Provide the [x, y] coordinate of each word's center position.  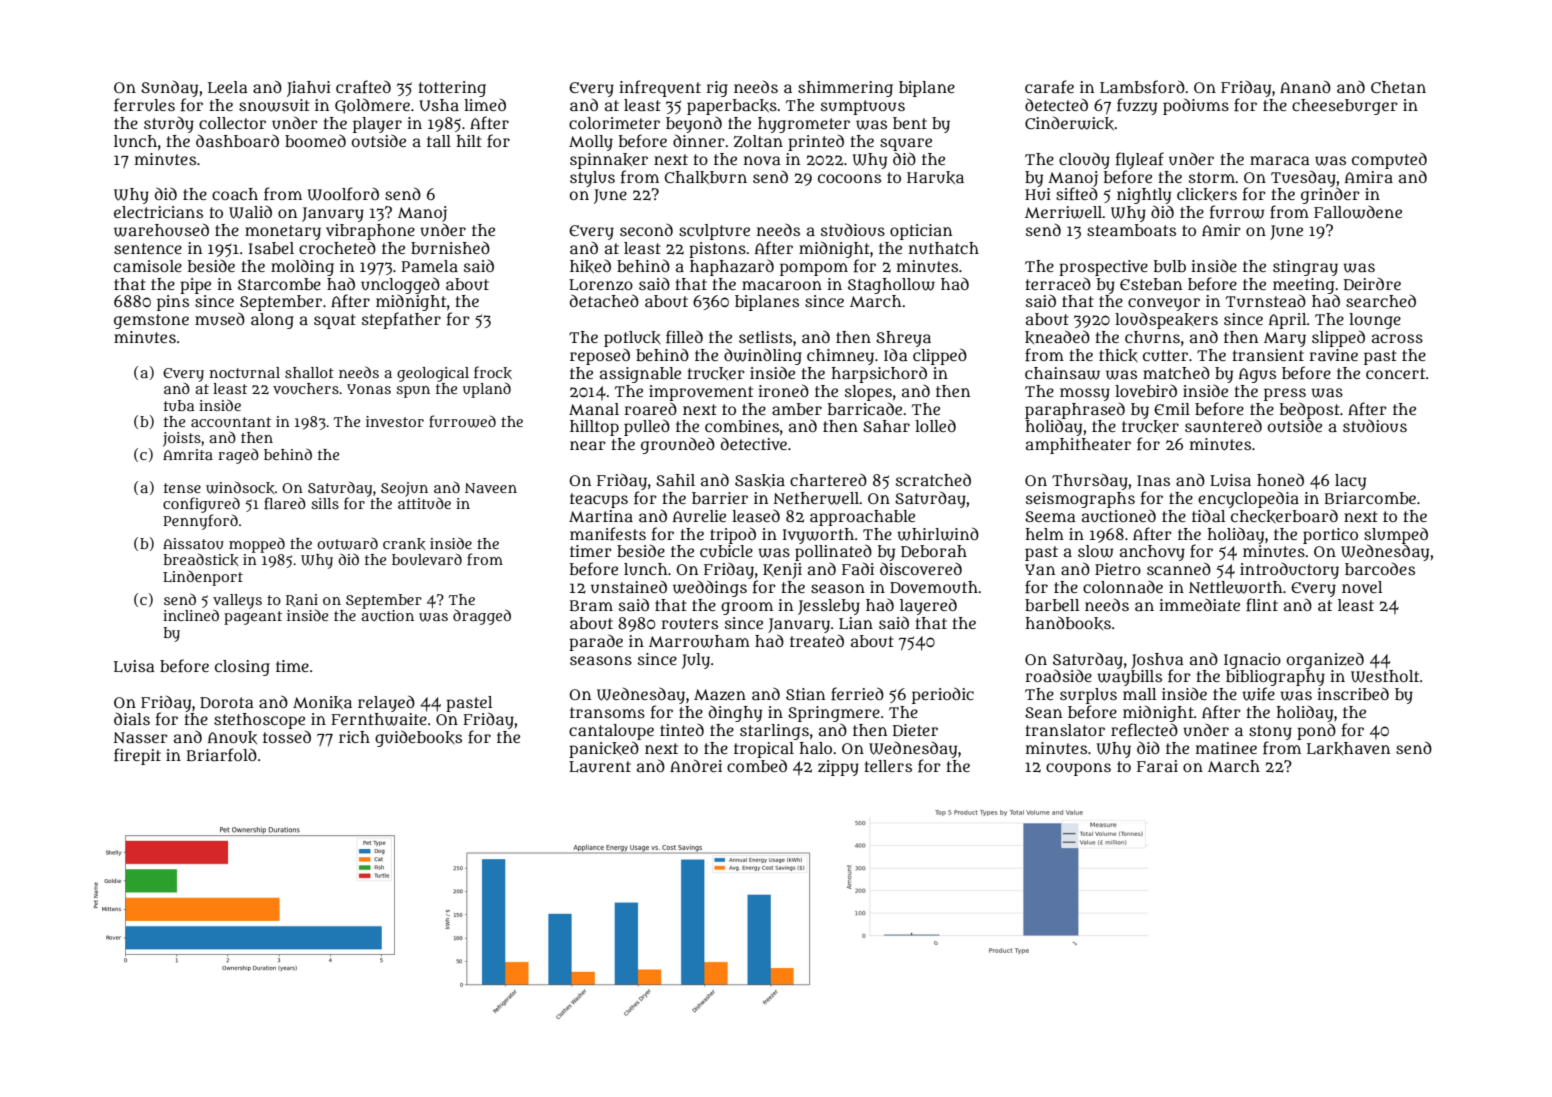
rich [354, 737]
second [646, 229]
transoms [607, 712]
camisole [148, 266]
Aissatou [193, 543]
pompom [814, 269]
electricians [158, 212]
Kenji [782, 571]
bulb [1170, 266]
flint [1262, 605]
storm [1212, 177]
